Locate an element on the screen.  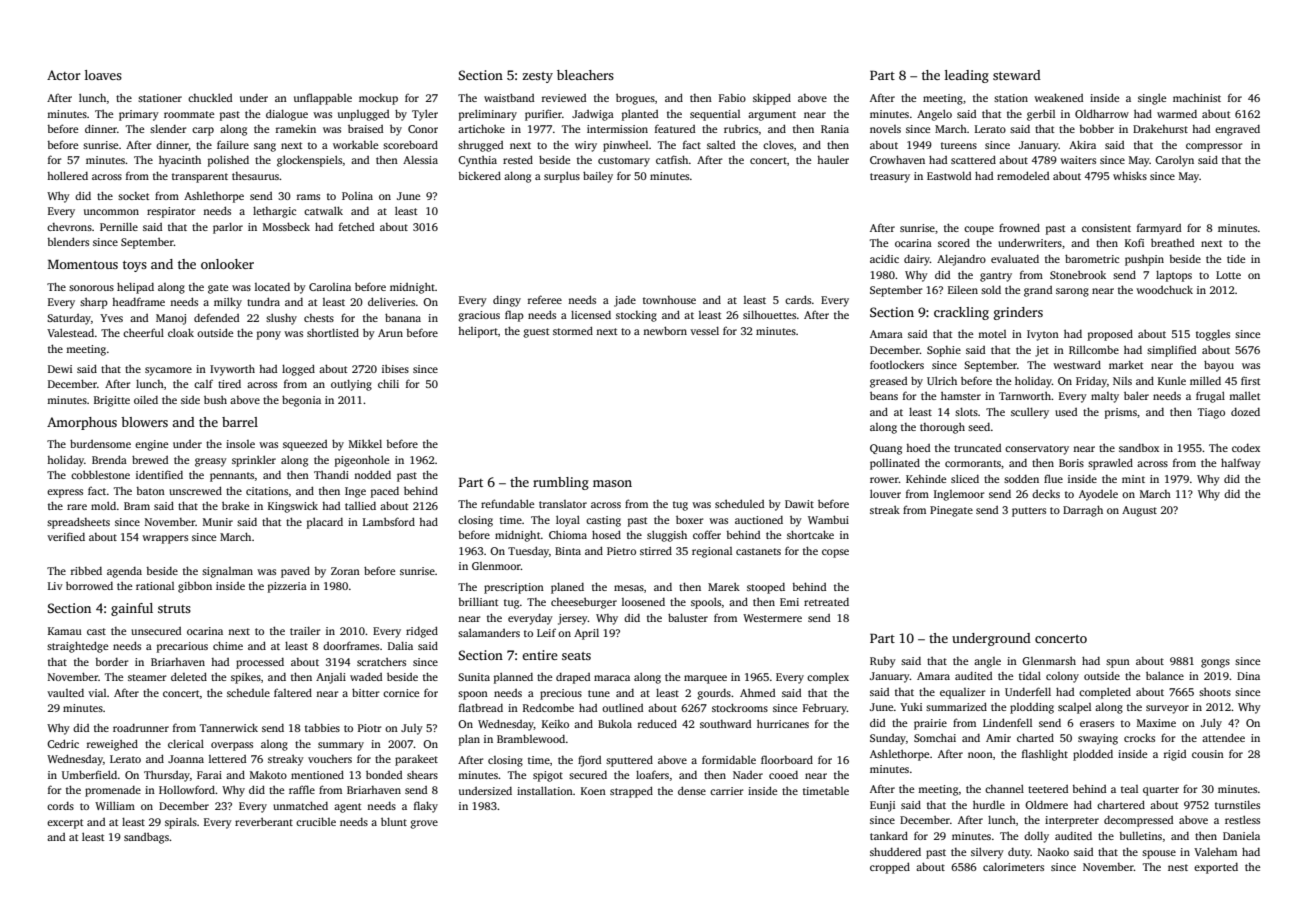
workable is located at coordinates (355, 144).
